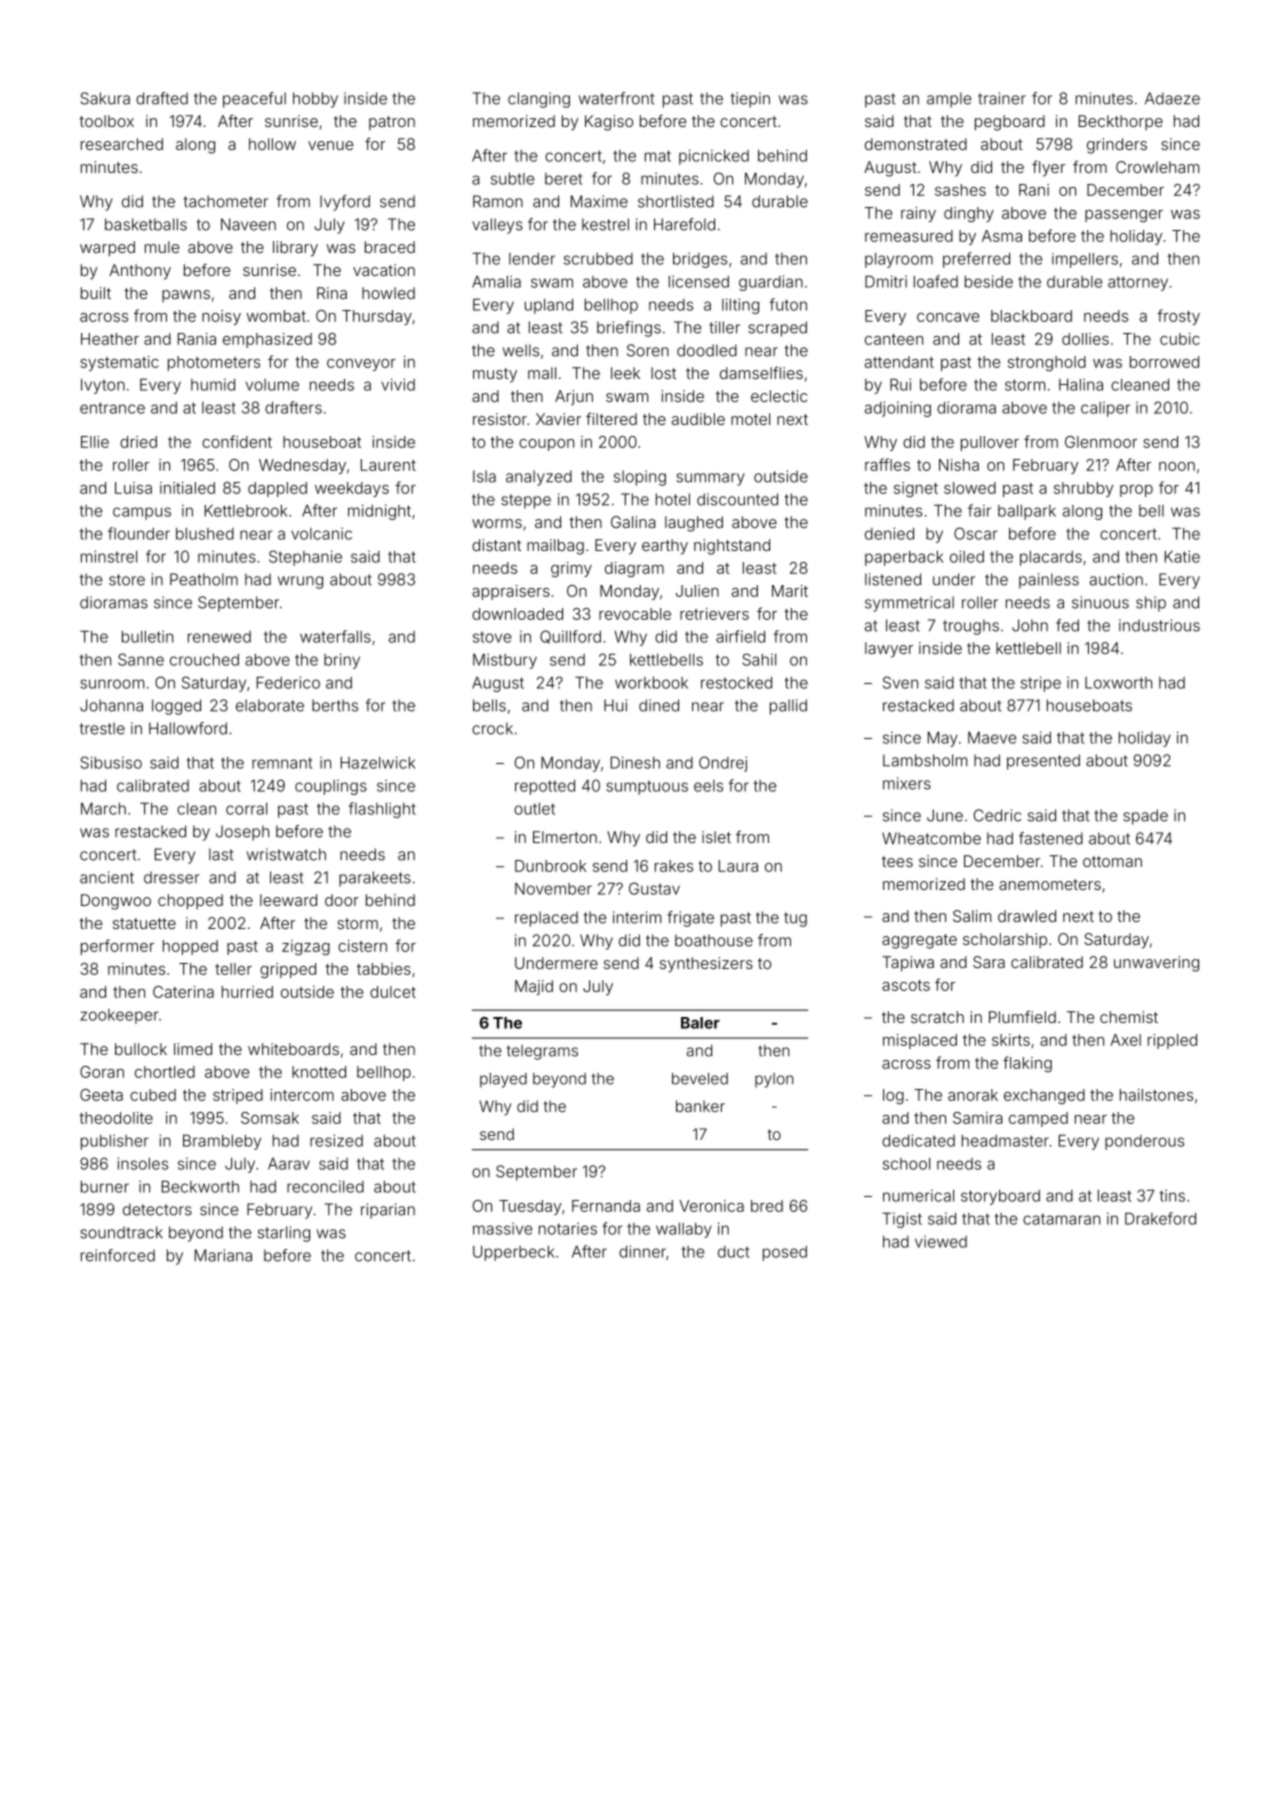  I want to click on musty, so click(495, 375).
